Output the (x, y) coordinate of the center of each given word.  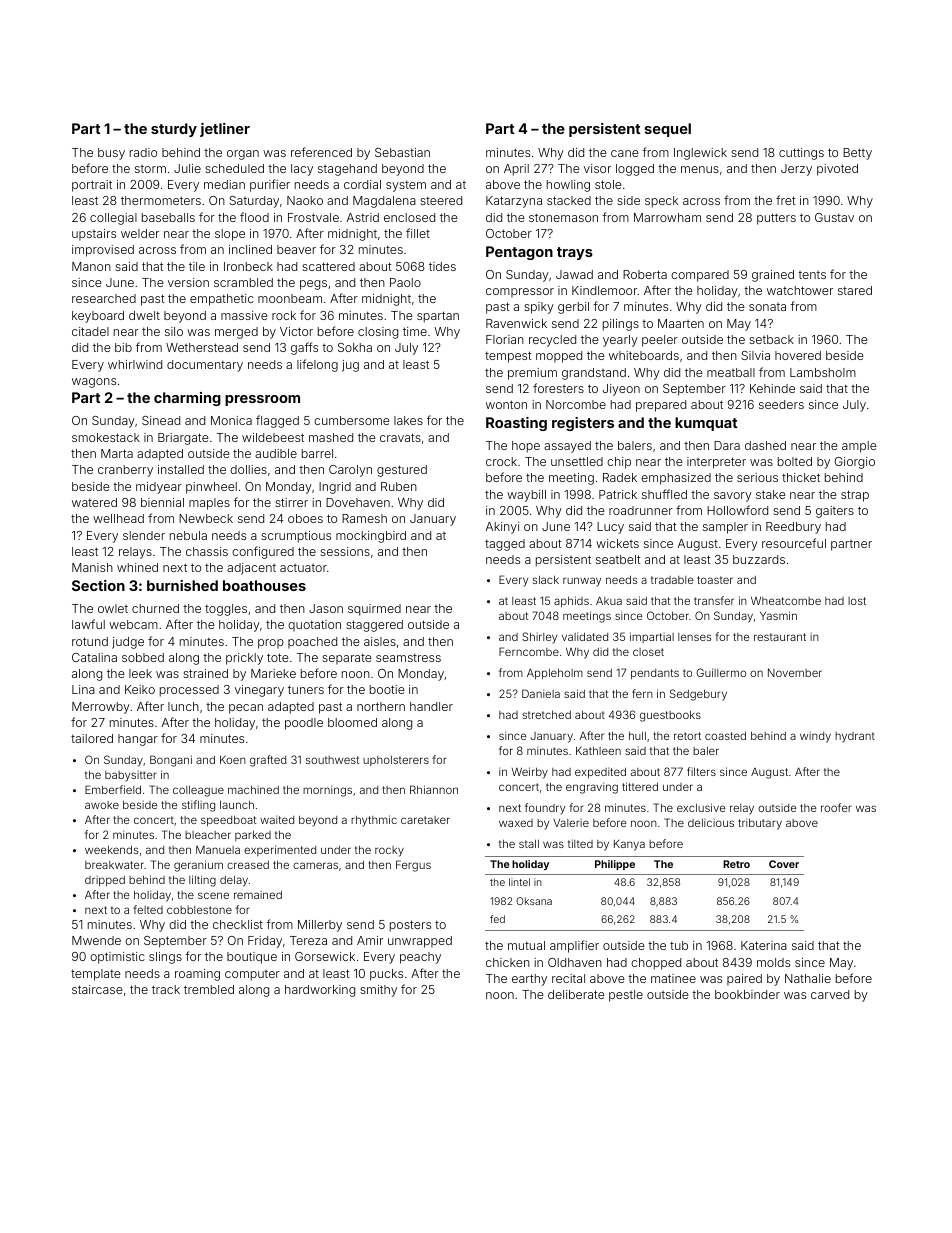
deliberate (576, 994)
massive (244, 315)
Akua (609, 600)
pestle (626, 996)
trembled (209, 989)
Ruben (399, 486)
